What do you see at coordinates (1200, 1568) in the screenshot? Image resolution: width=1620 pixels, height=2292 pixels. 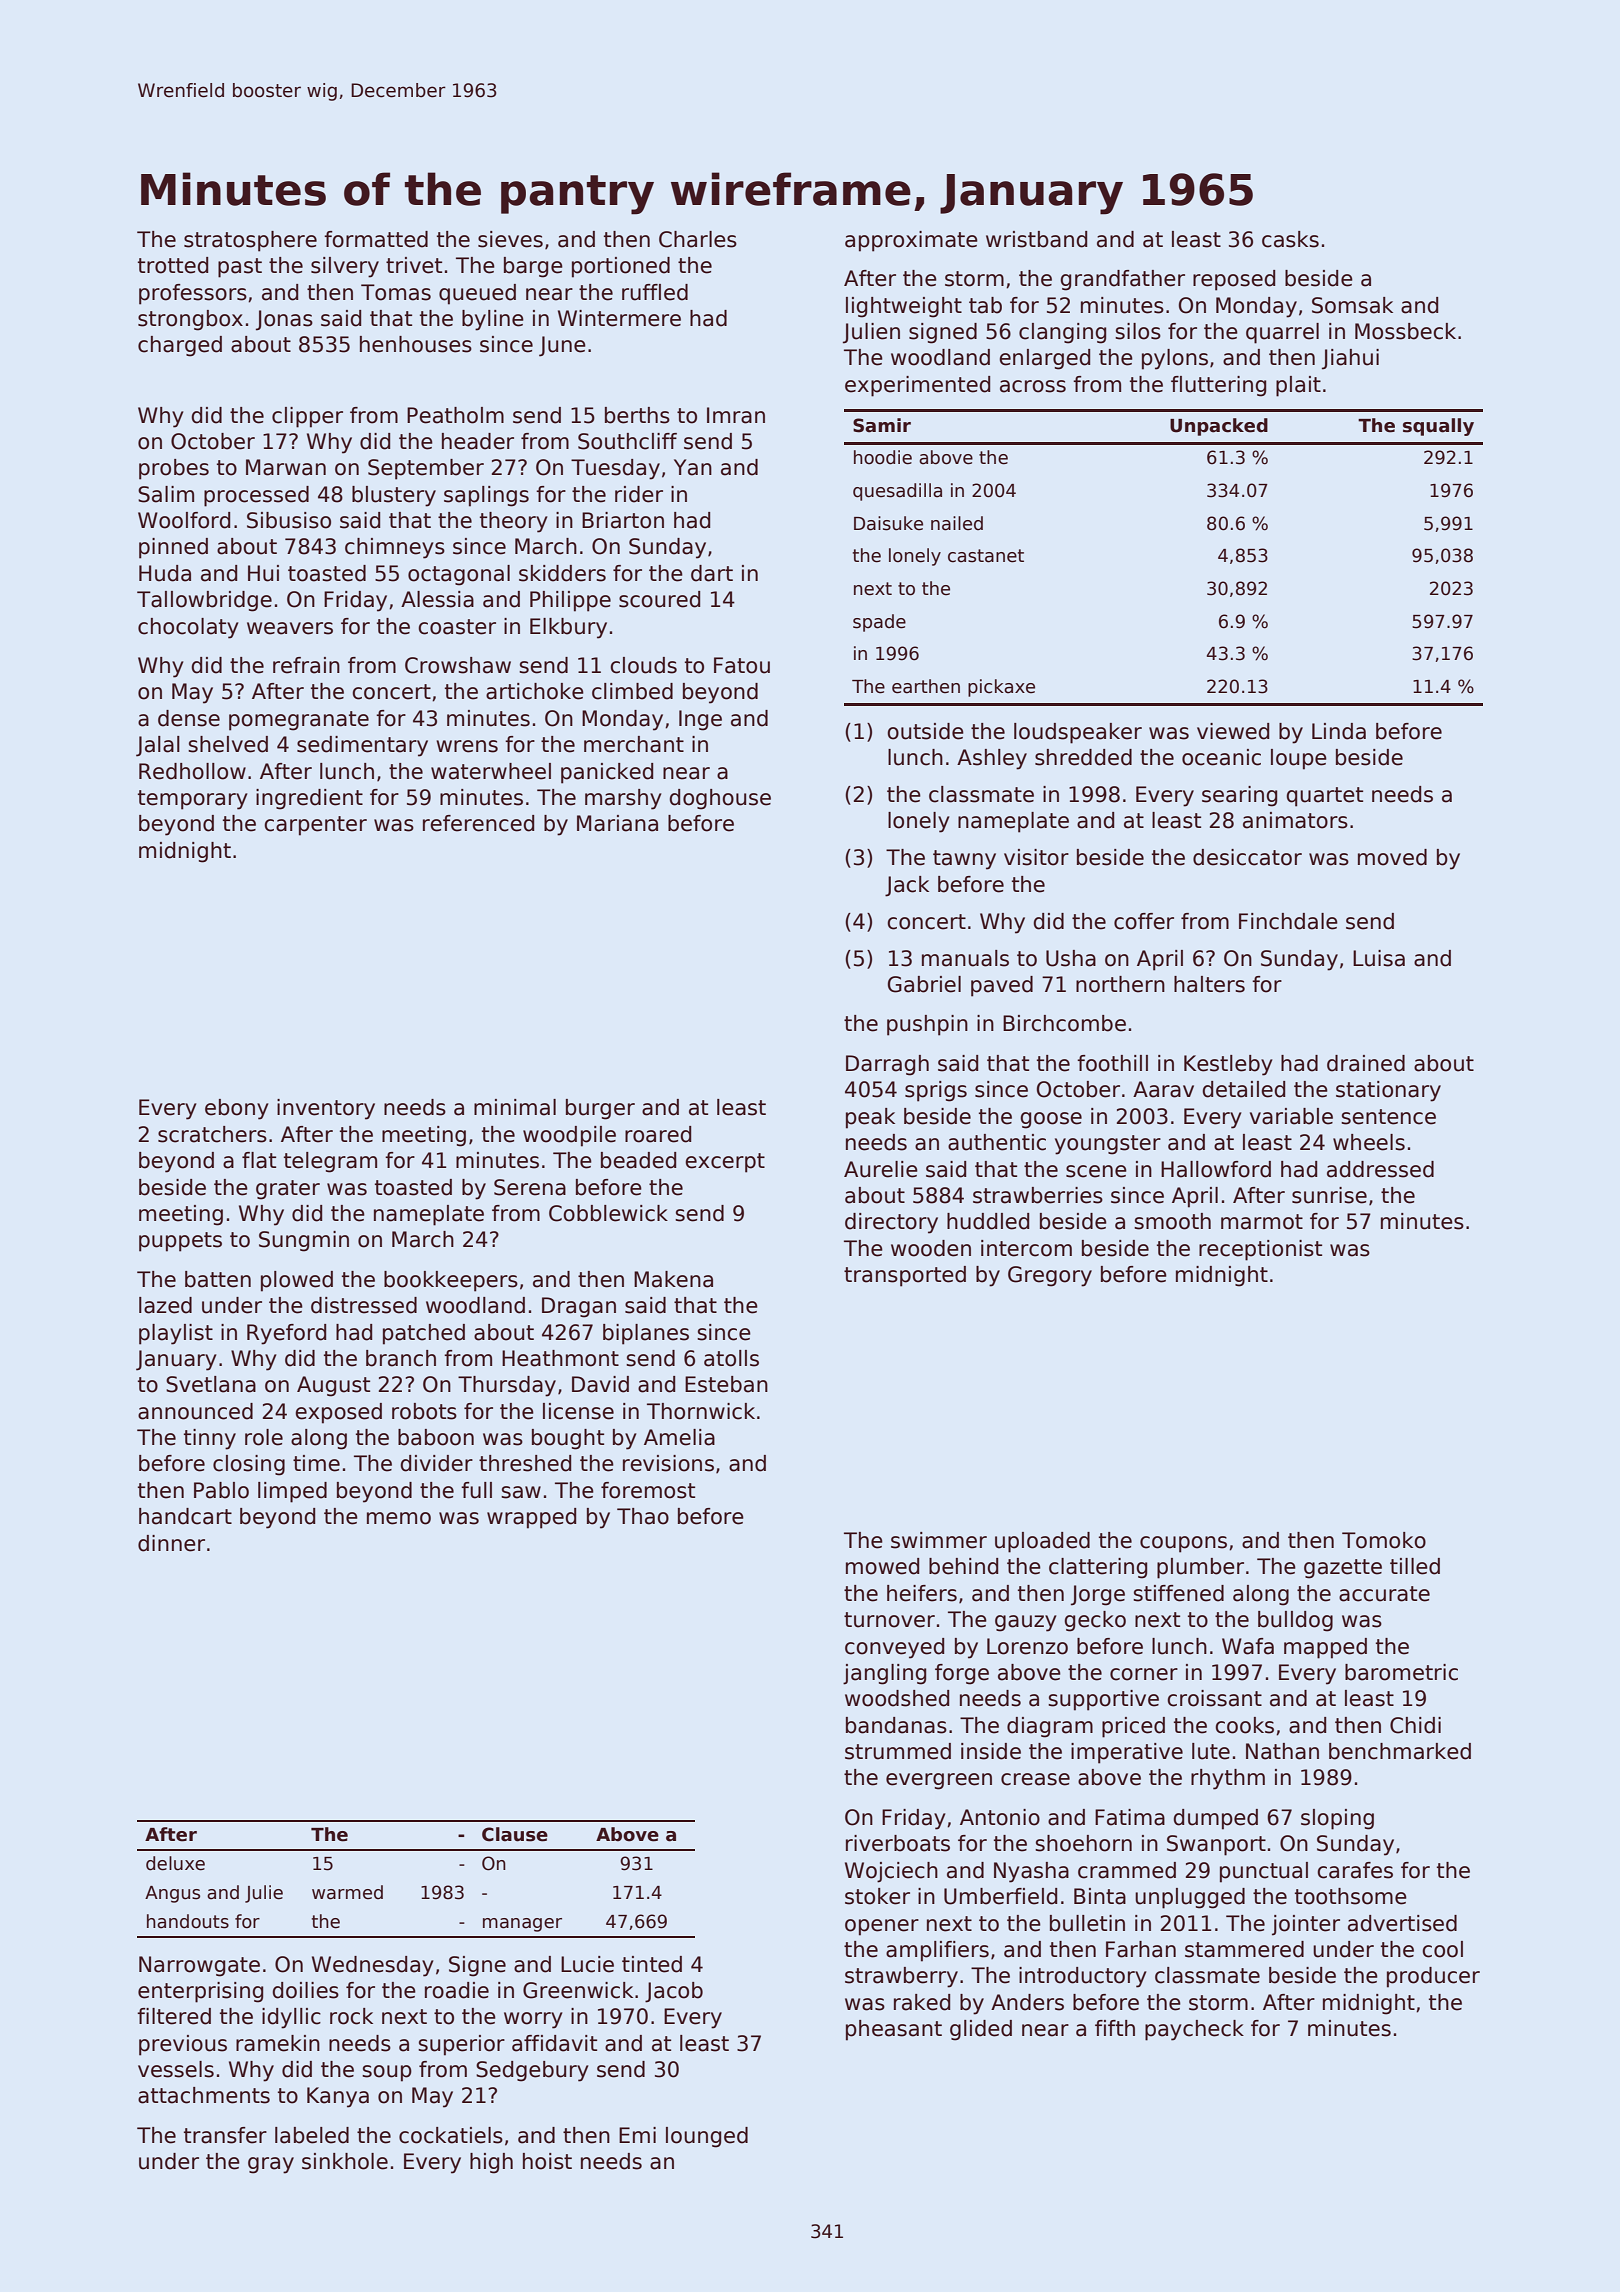 I see `plumber` at bounding box center [1200, 1568].
